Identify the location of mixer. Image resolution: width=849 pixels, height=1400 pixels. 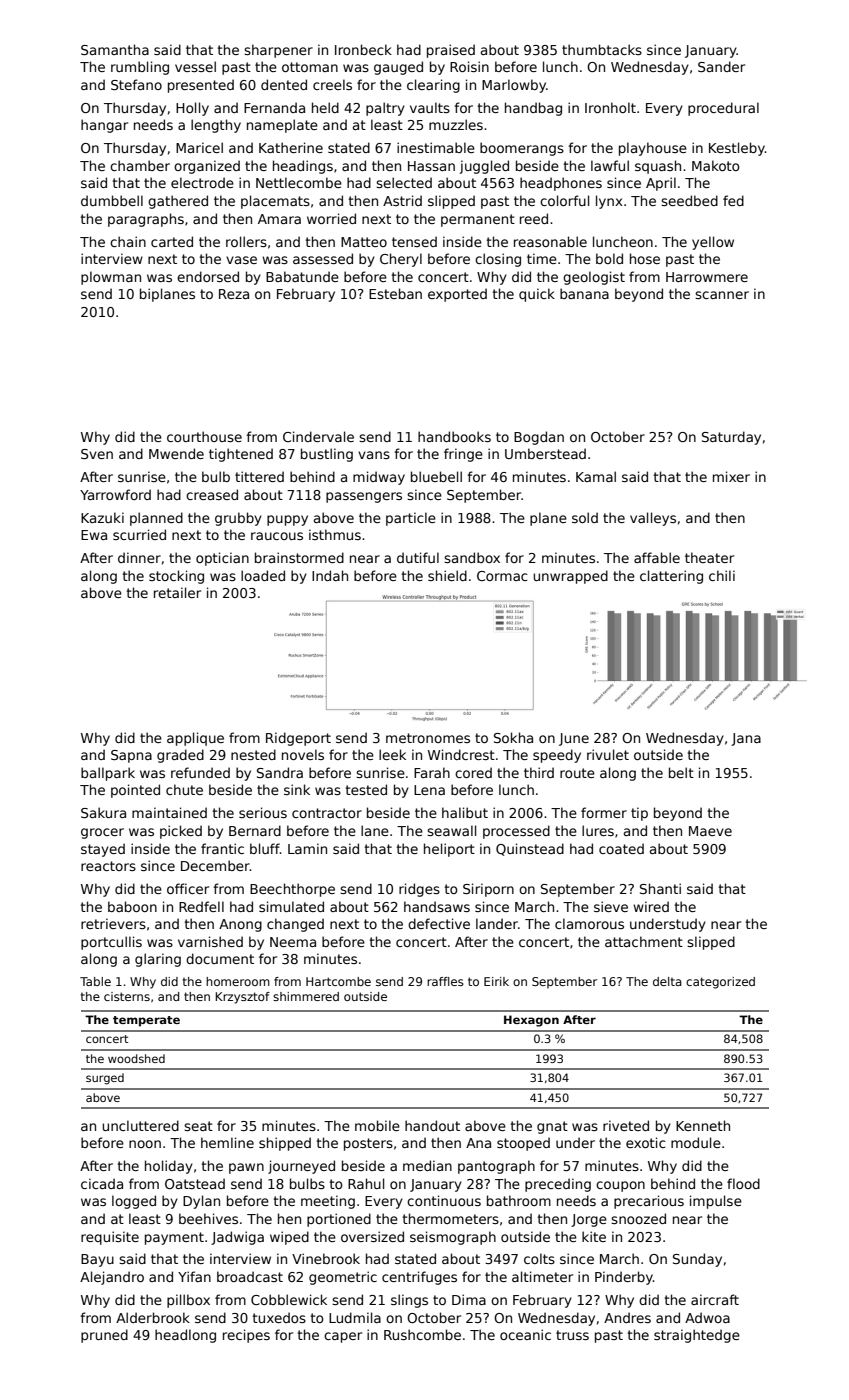
(731, 476).
